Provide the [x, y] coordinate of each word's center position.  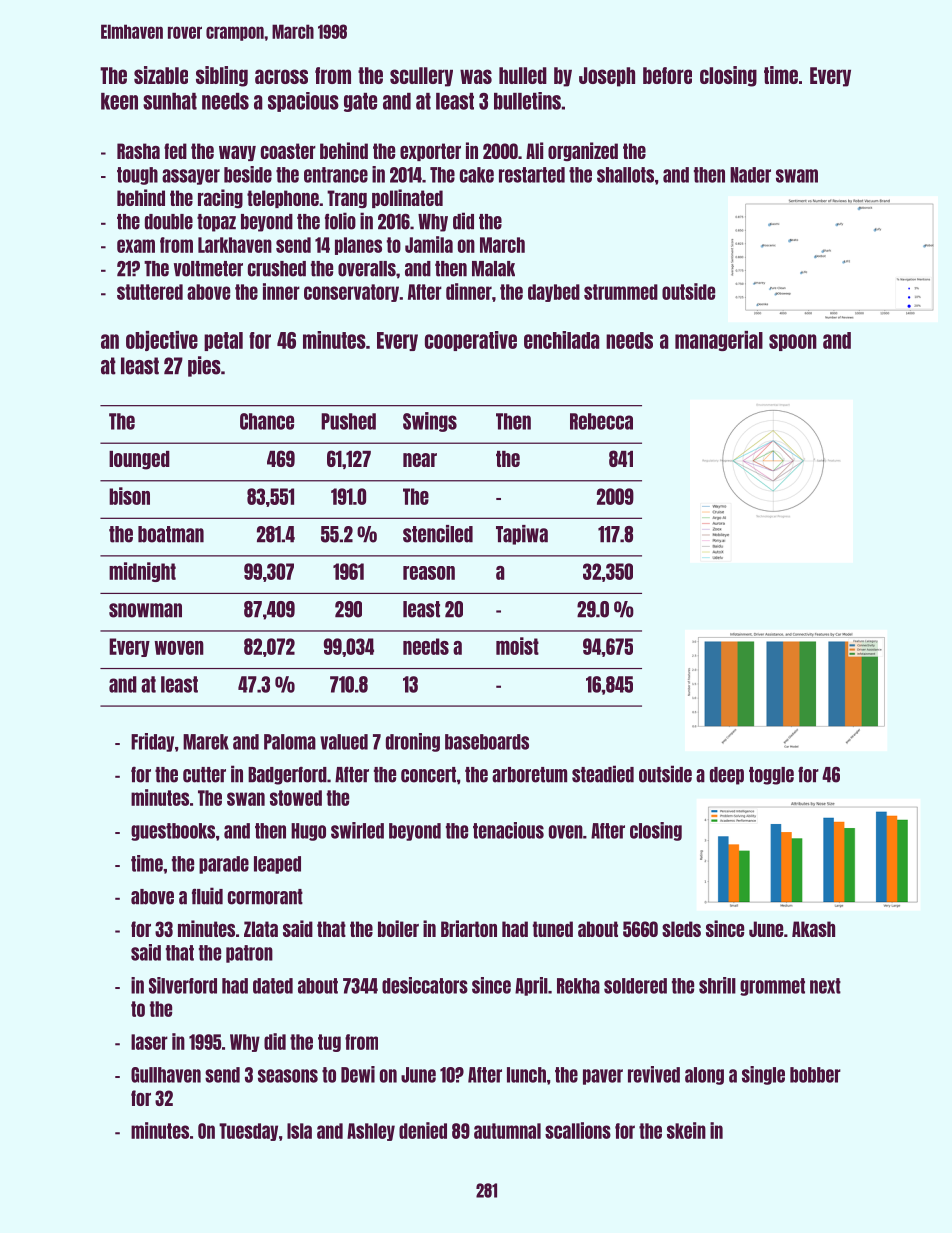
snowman [145, 610]
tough [137, 176]
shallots [625, 175]
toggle [771, 776]
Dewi [358, 1074]
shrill [717, 985]
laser [149, 1042]
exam [136, 246]
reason [429, 573]
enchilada [562, 340]
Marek [206, 742]
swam [797, 176]
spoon [793, 342]
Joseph [607, 77]
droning [413, 742]
